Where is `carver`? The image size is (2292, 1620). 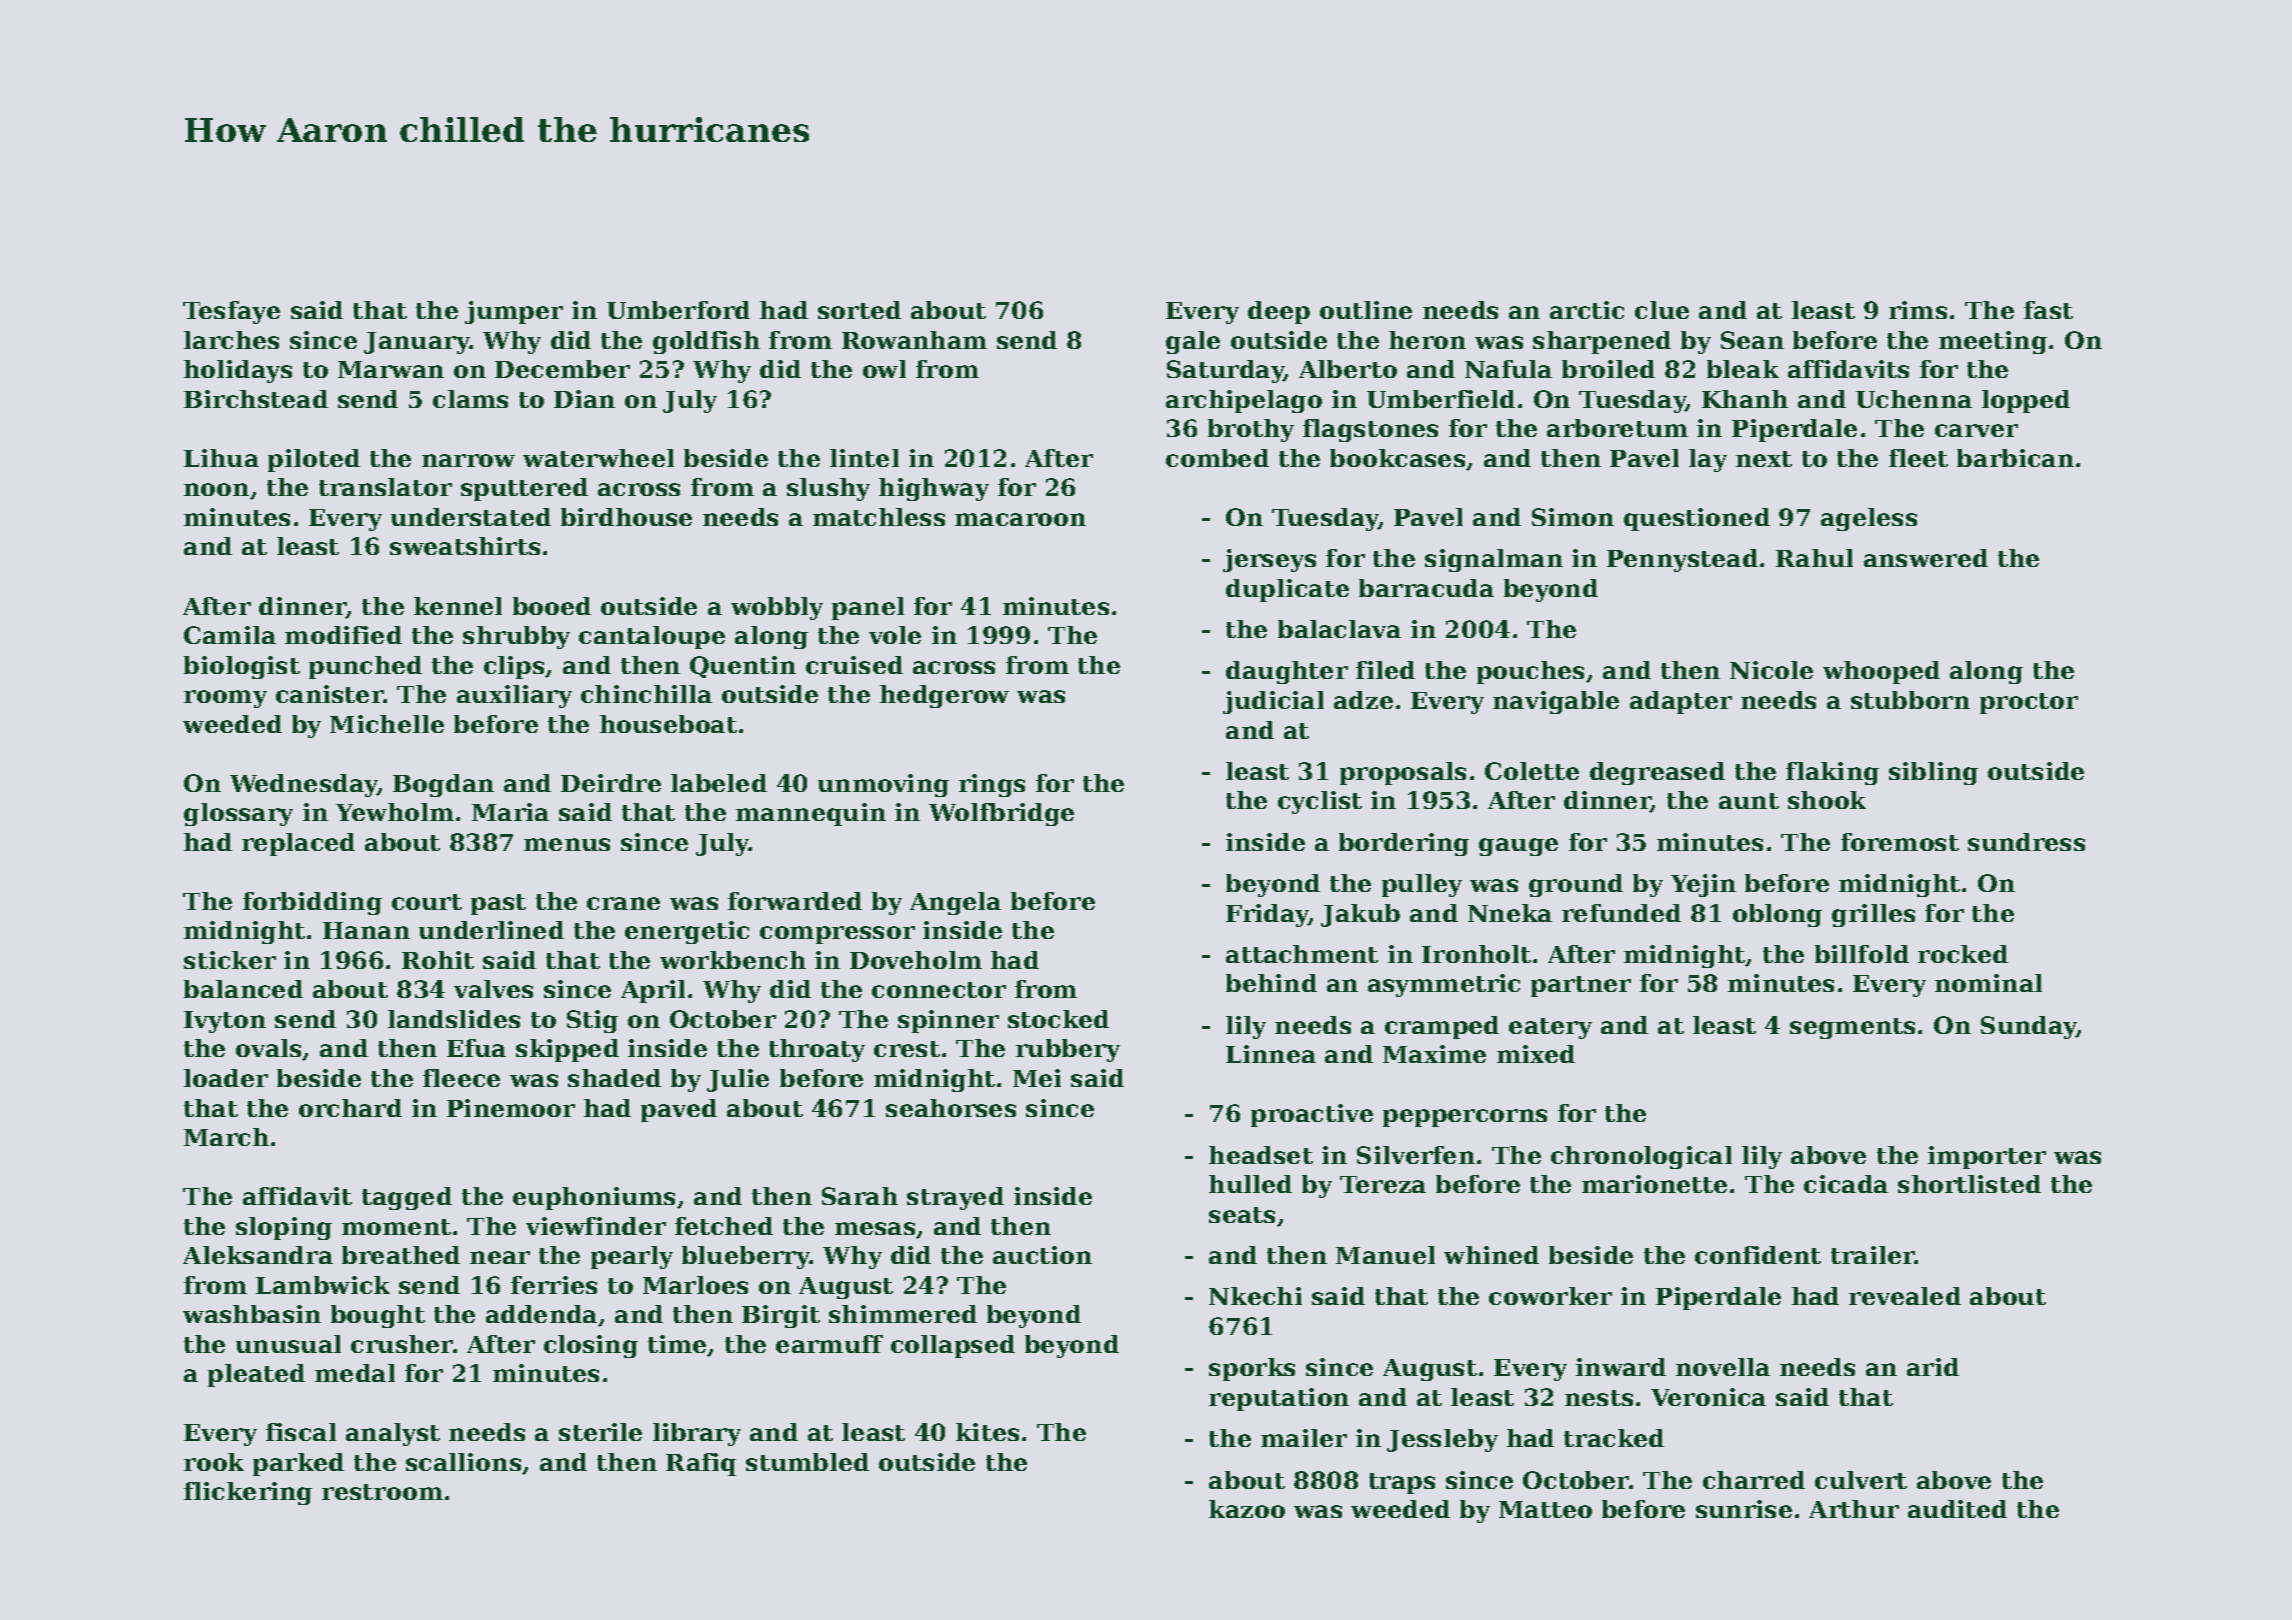
carver is located at coordinates (1976, 430).
